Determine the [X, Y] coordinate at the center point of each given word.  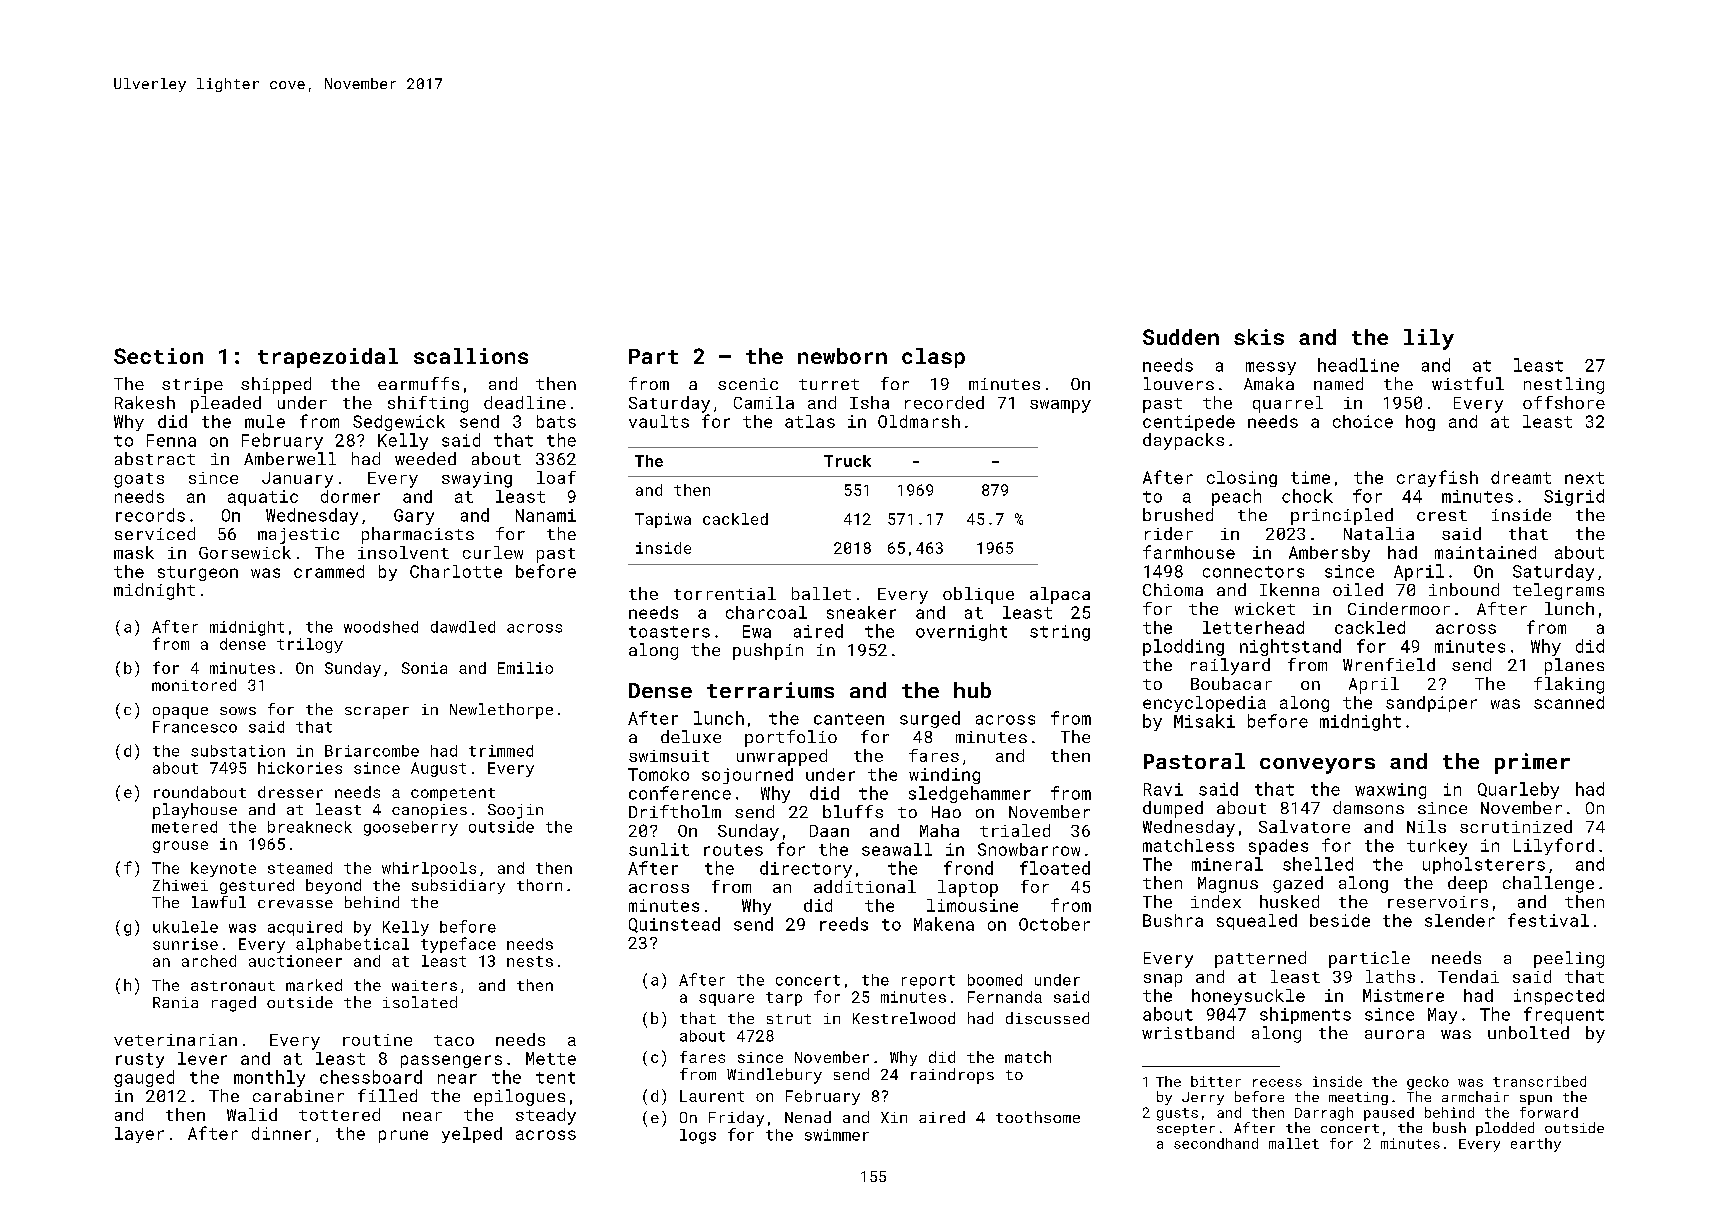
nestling [1564, 385]
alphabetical [352, 945]
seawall [897, 849]
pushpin [768, 651]
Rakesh [145, 402]
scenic [748, 384]
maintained [1485, 552]
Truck [847, 461]
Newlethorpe [501, 711]
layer [139, 1135]
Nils [1426, 826]
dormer [350, 496]
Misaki [1204, 721]
